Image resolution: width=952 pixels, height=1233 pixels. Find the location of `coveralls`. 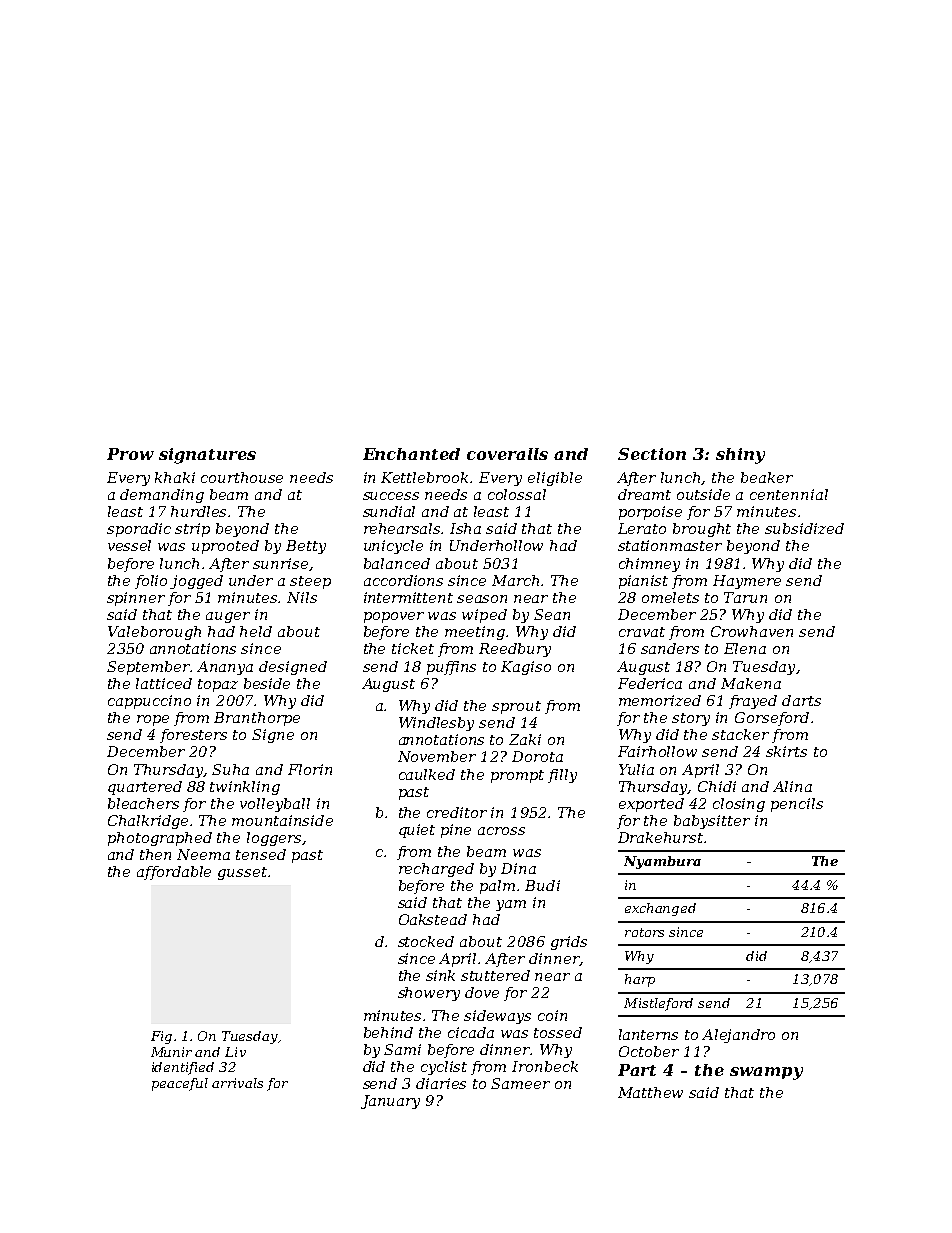

coveralls is located at coordinates (507, 454).
